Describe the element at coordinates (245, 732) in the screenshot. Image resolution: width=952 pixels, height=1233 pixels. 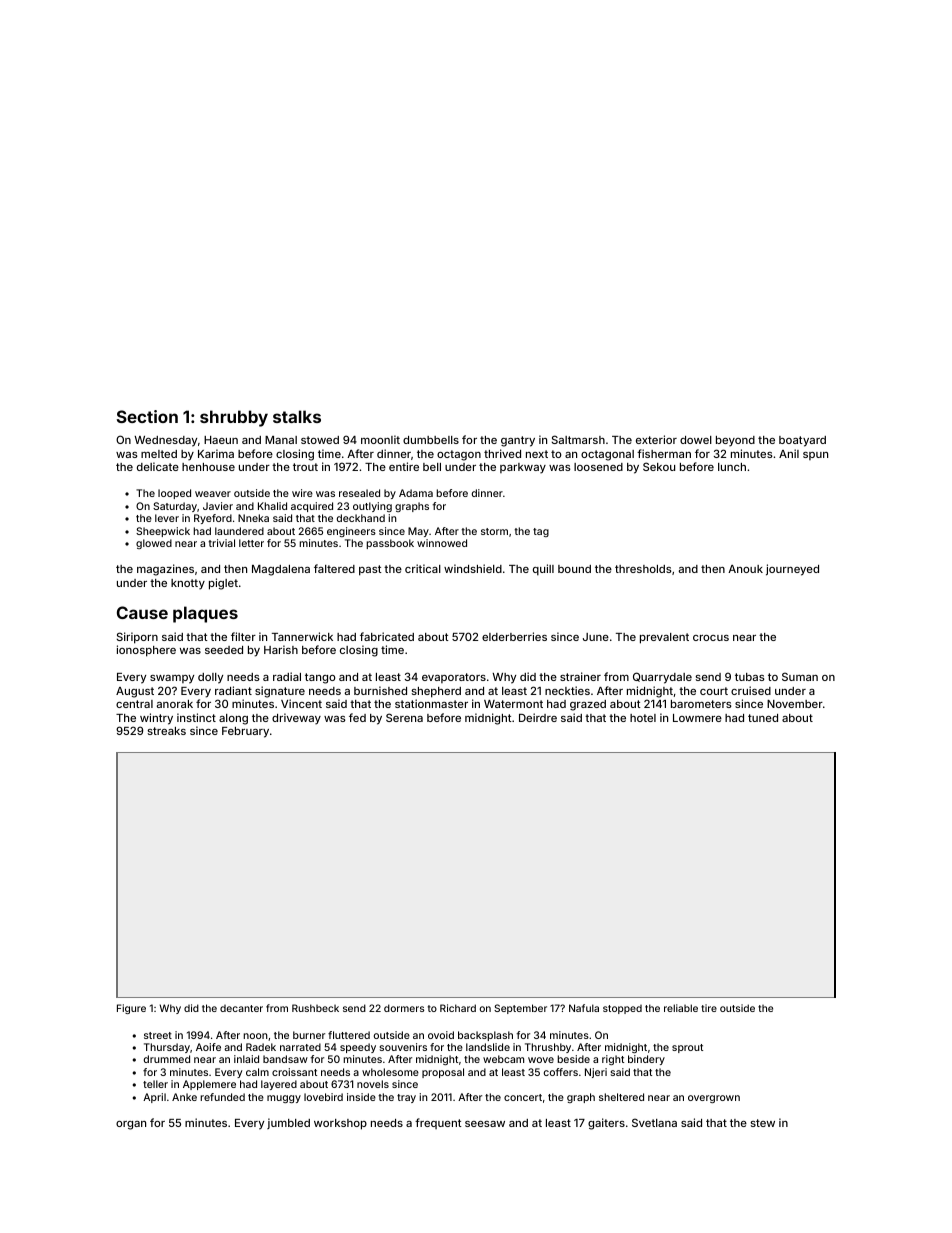
I see `February` at that location.
